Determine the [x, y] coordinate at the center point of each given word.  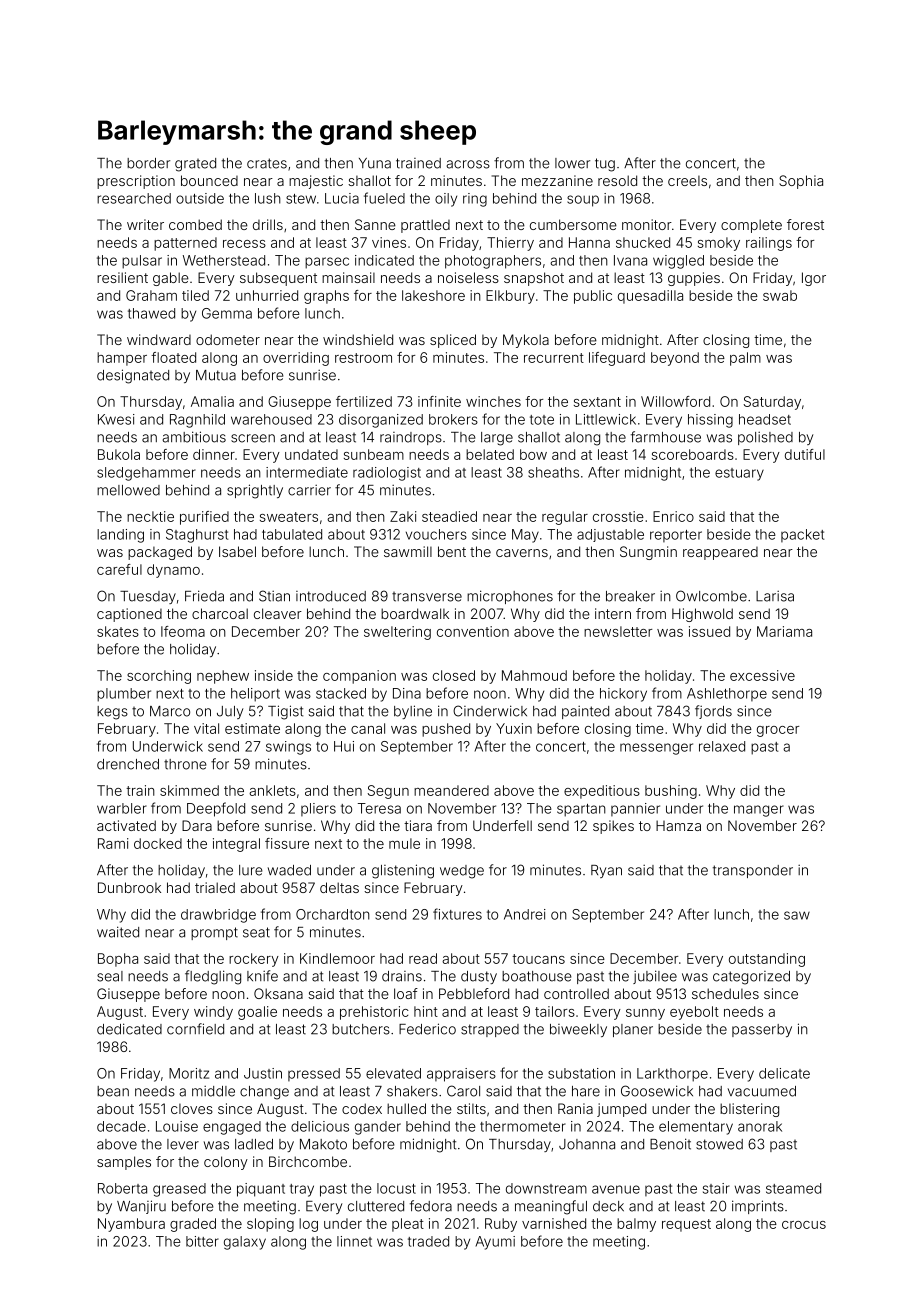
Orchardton [333, 914]
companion [359, 677]
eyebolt [694, 1013]
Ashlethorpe [727, 694]
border [148, 163]
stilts [471, 1108]
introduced [331, 596]
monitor [647, 224]
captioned [129, 615]
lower [572, 163]
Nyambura [131, 1225]
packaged [160, 553]
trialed [215, 887]
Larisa [775, 596]
